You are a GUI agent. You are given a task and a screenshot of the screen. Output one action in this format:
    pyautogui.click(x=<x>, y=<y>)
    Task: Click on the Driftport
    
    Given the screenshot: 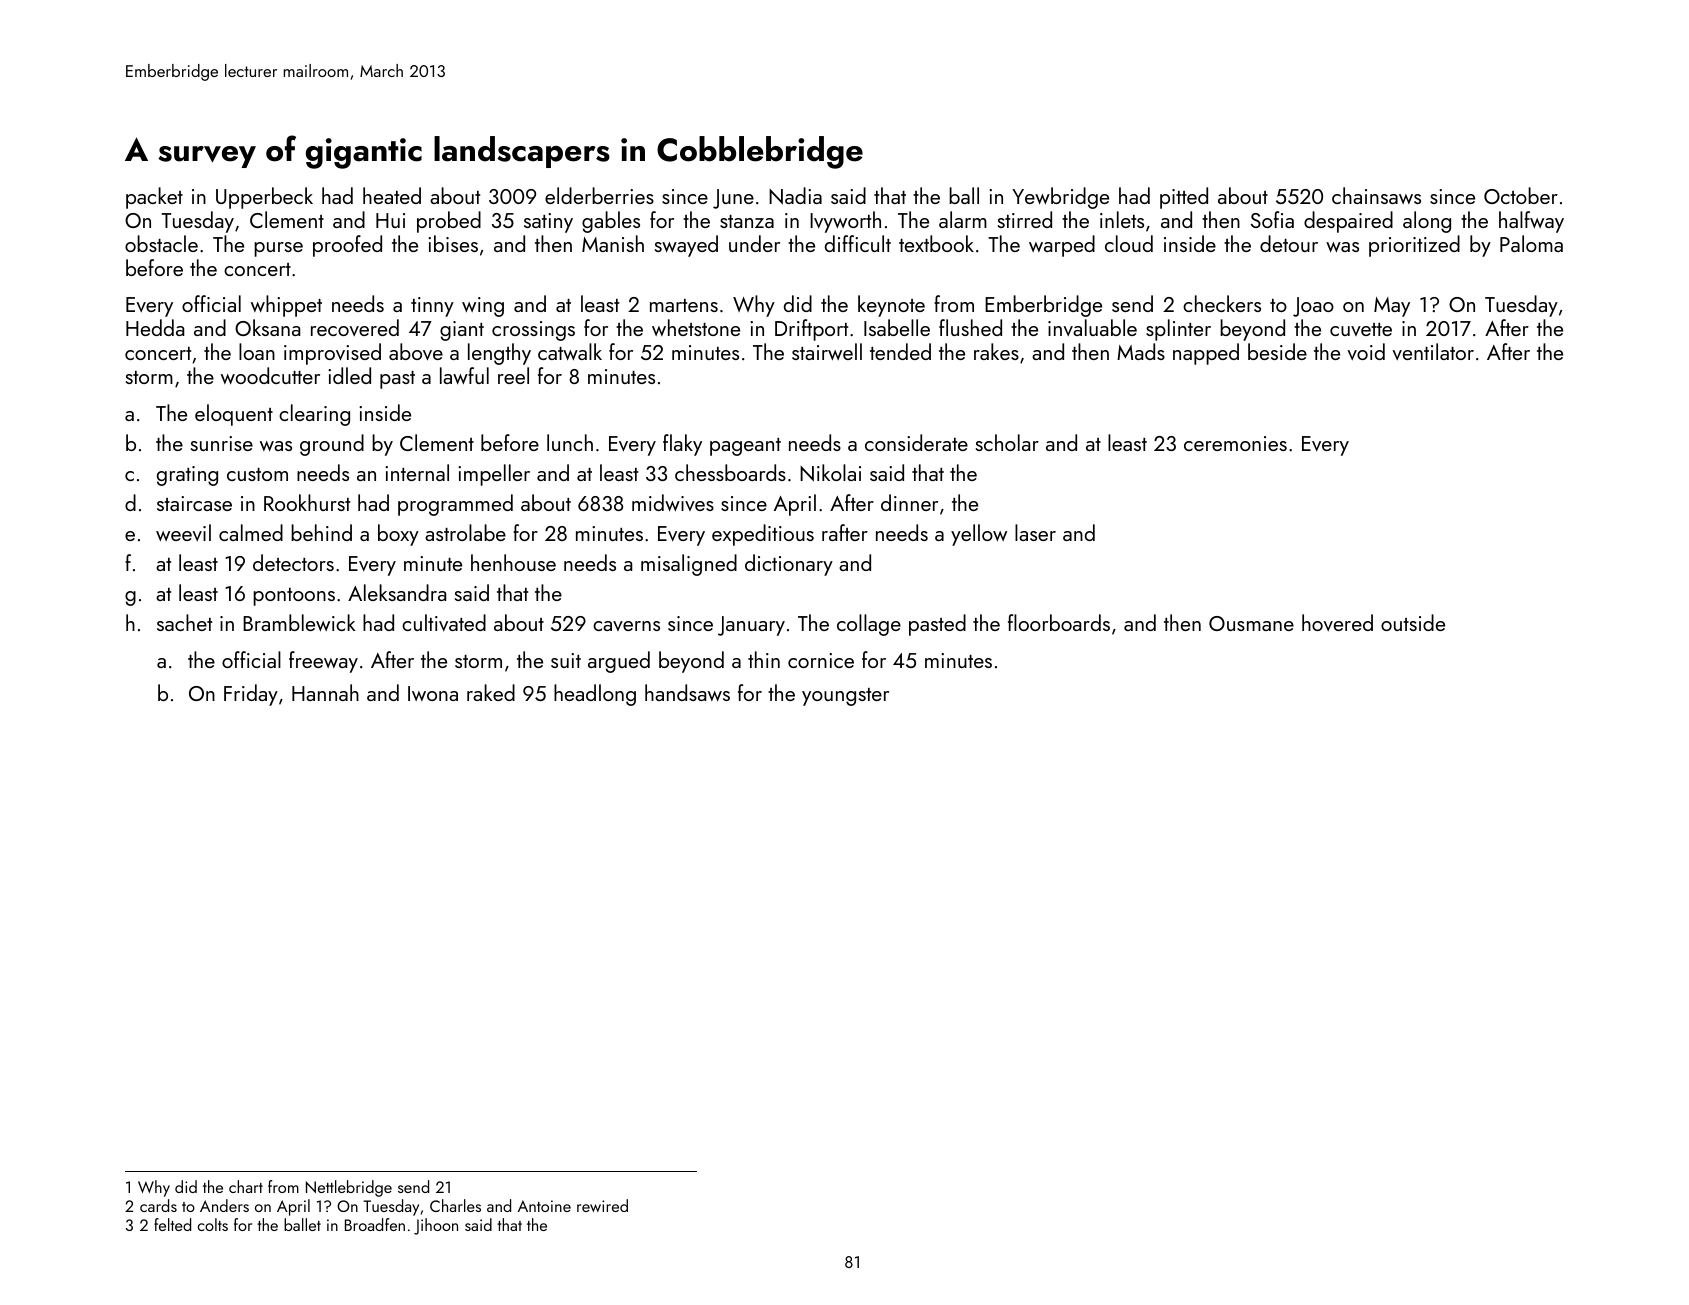 What is the action you would take?
    pyautogui.click(x=811, y=330)
